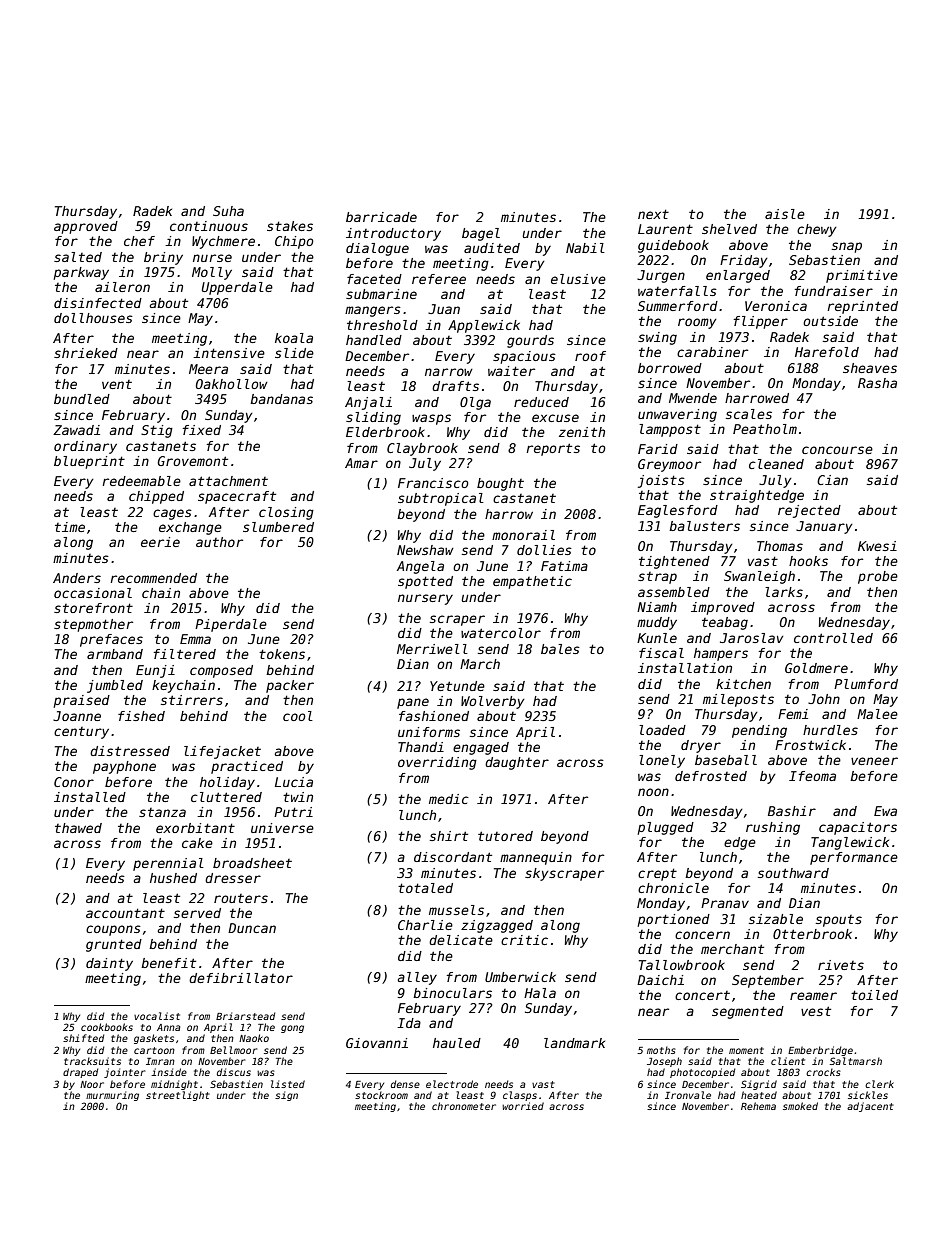 Image resolution: width=952 pixels, height=1233 pixels. I want to click on Daichi, so click(660, 980).
